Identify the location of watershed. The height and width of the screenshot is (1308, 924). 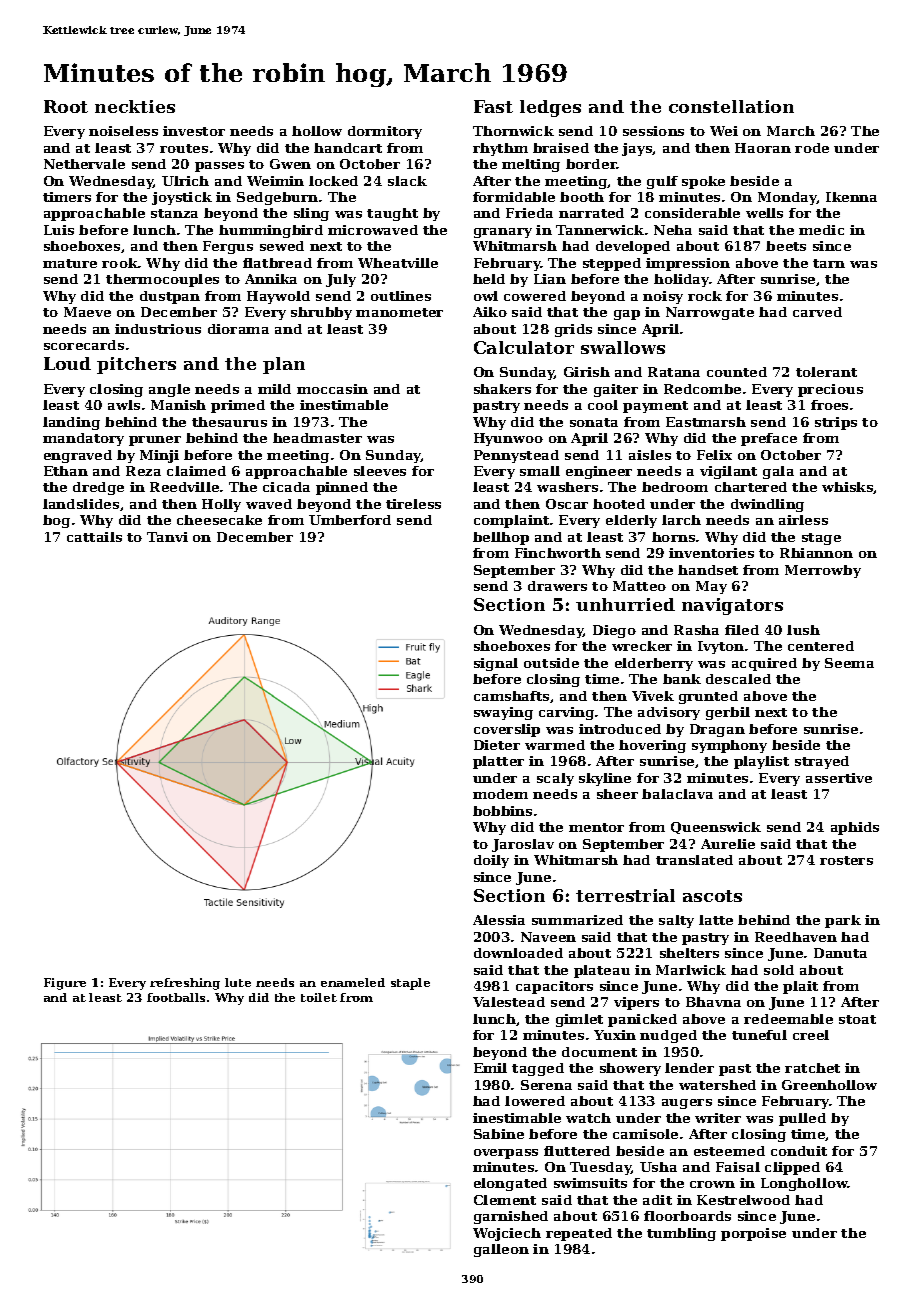
(717, 1085).
